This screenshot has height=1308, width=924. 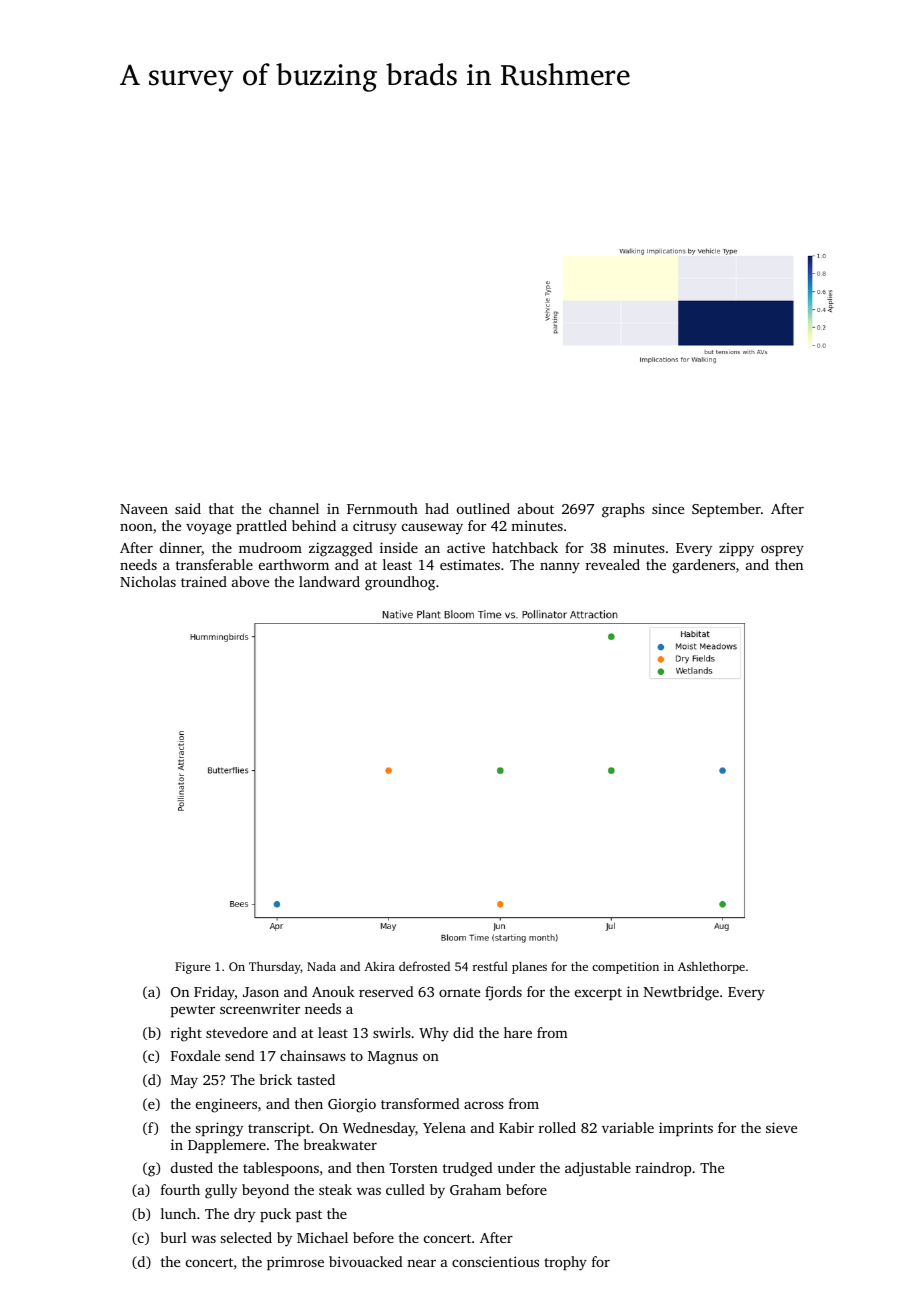 I want to click on Magnus, so click(x=393, y=1058).
